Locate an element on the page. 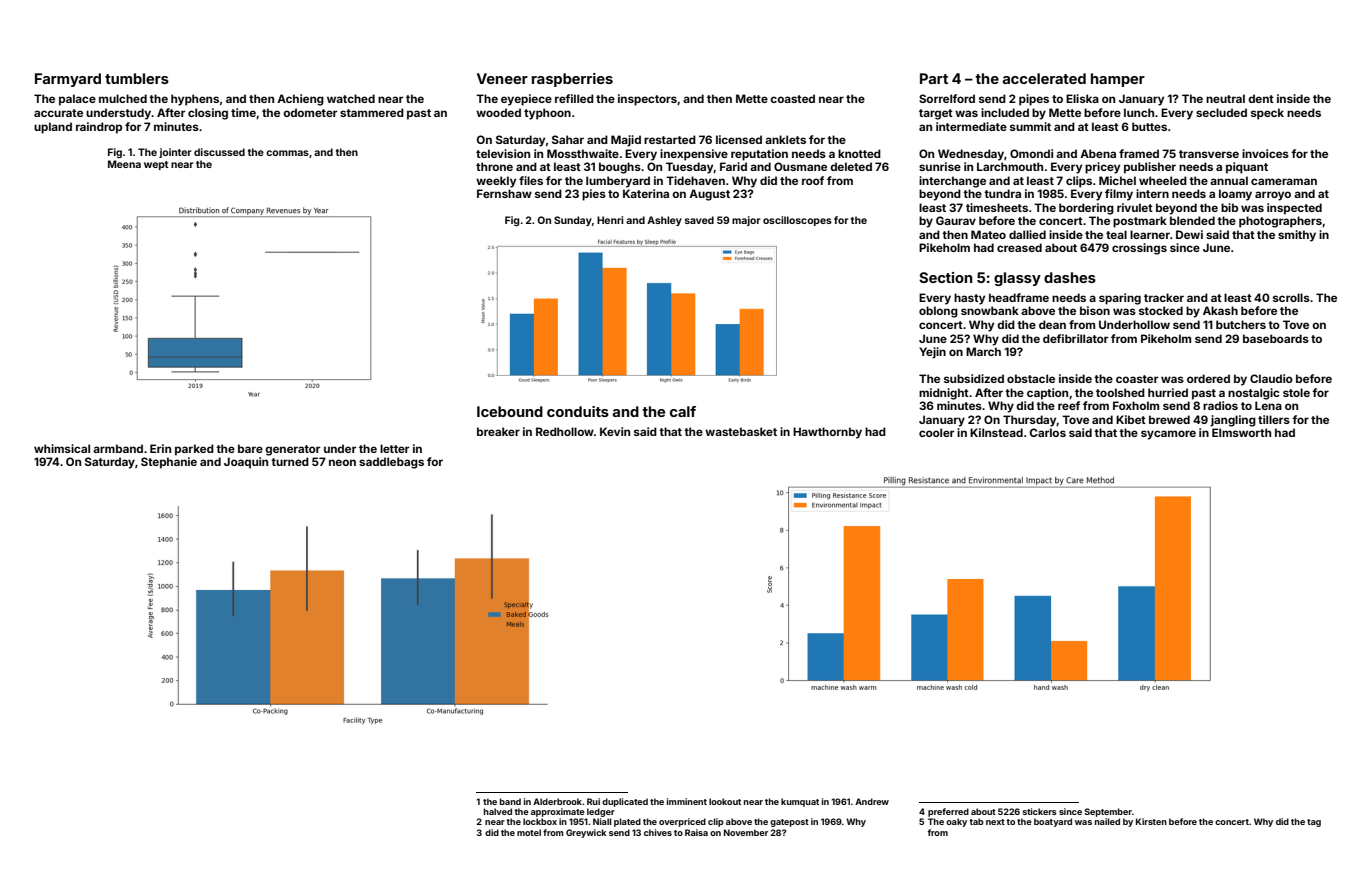 The image size is (1372, 887). speck is located at coordinates (1267, 114).
